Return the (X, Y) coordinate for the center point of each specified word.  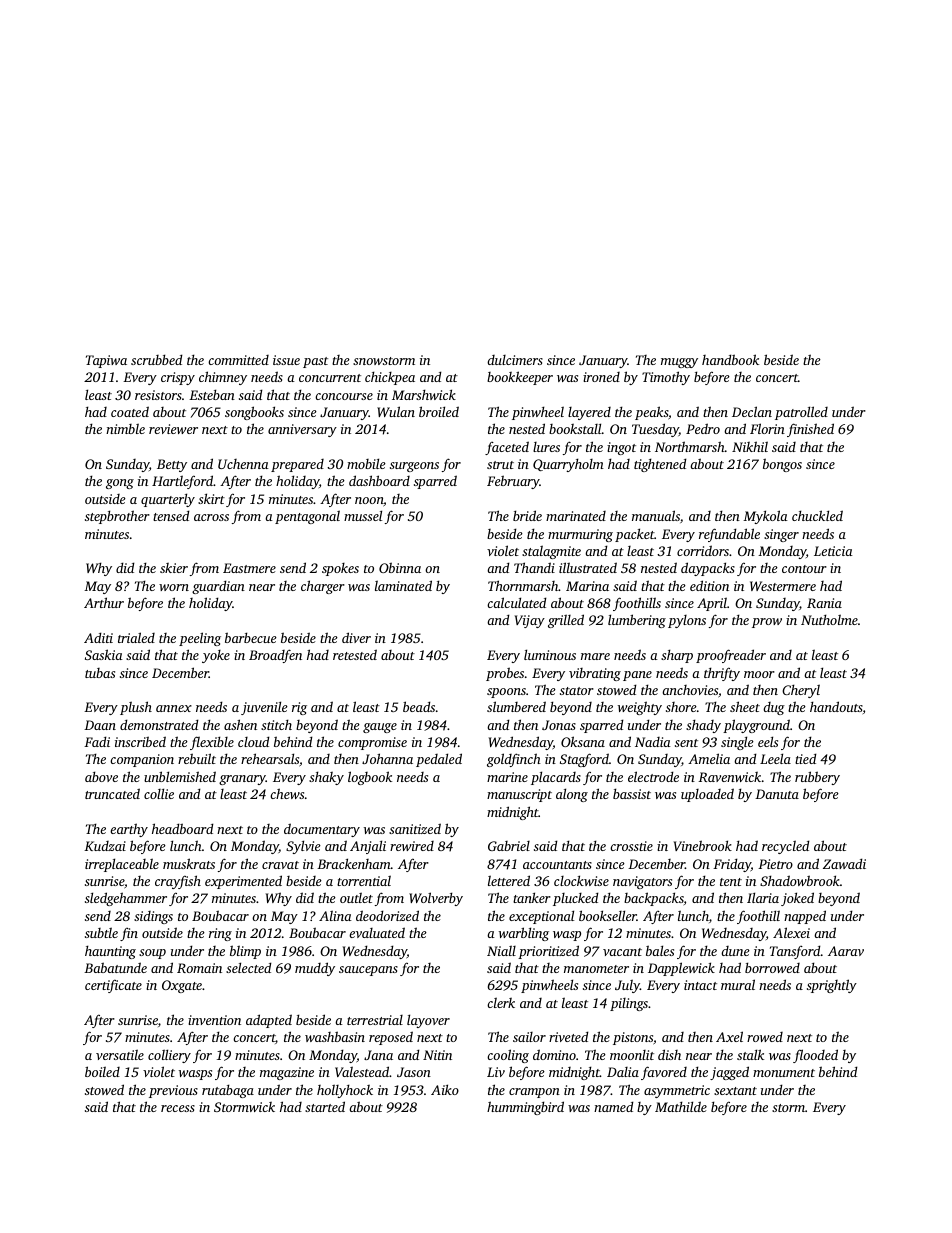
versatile (120, 1054)
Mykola (765, 517)
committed (238, 360)
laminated (403, 585)
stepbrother (117, 517)
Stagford (584, 760)
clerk (501, 1002)
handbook (730, 359)
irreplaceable (122, 865)
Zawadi (844, 863)
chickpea (390, 378)
